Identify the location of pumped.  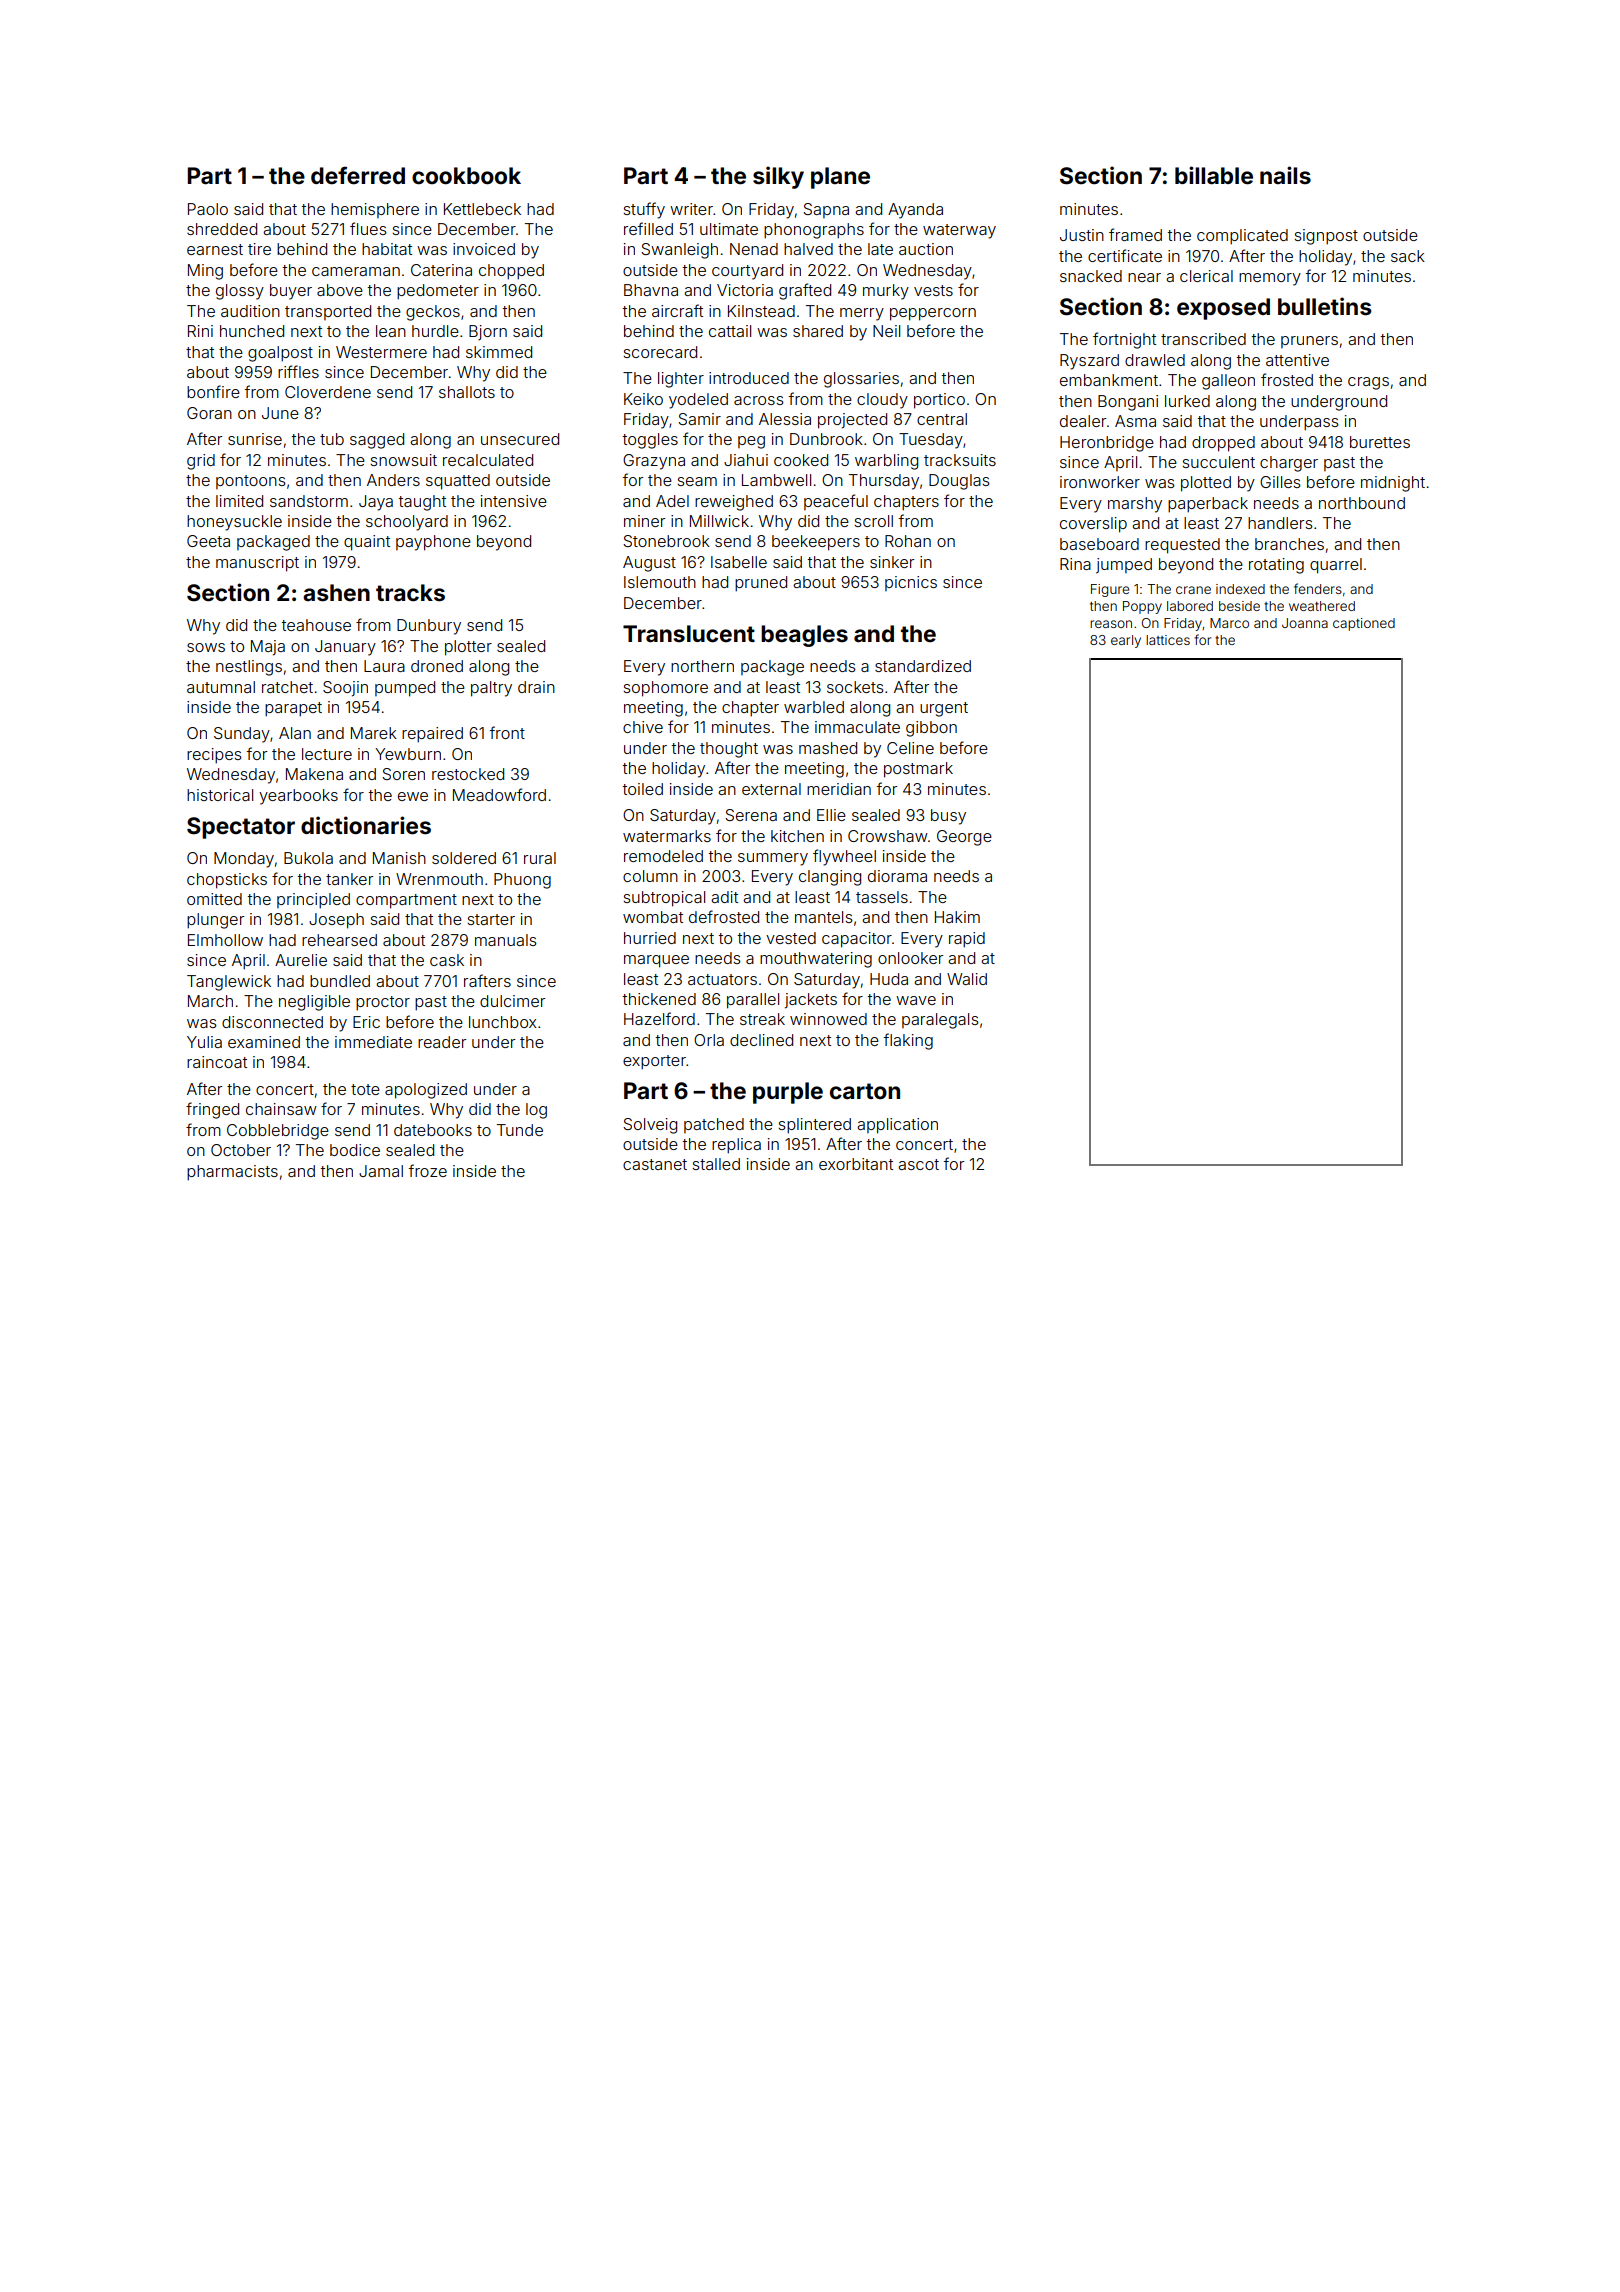
(405, 689).
